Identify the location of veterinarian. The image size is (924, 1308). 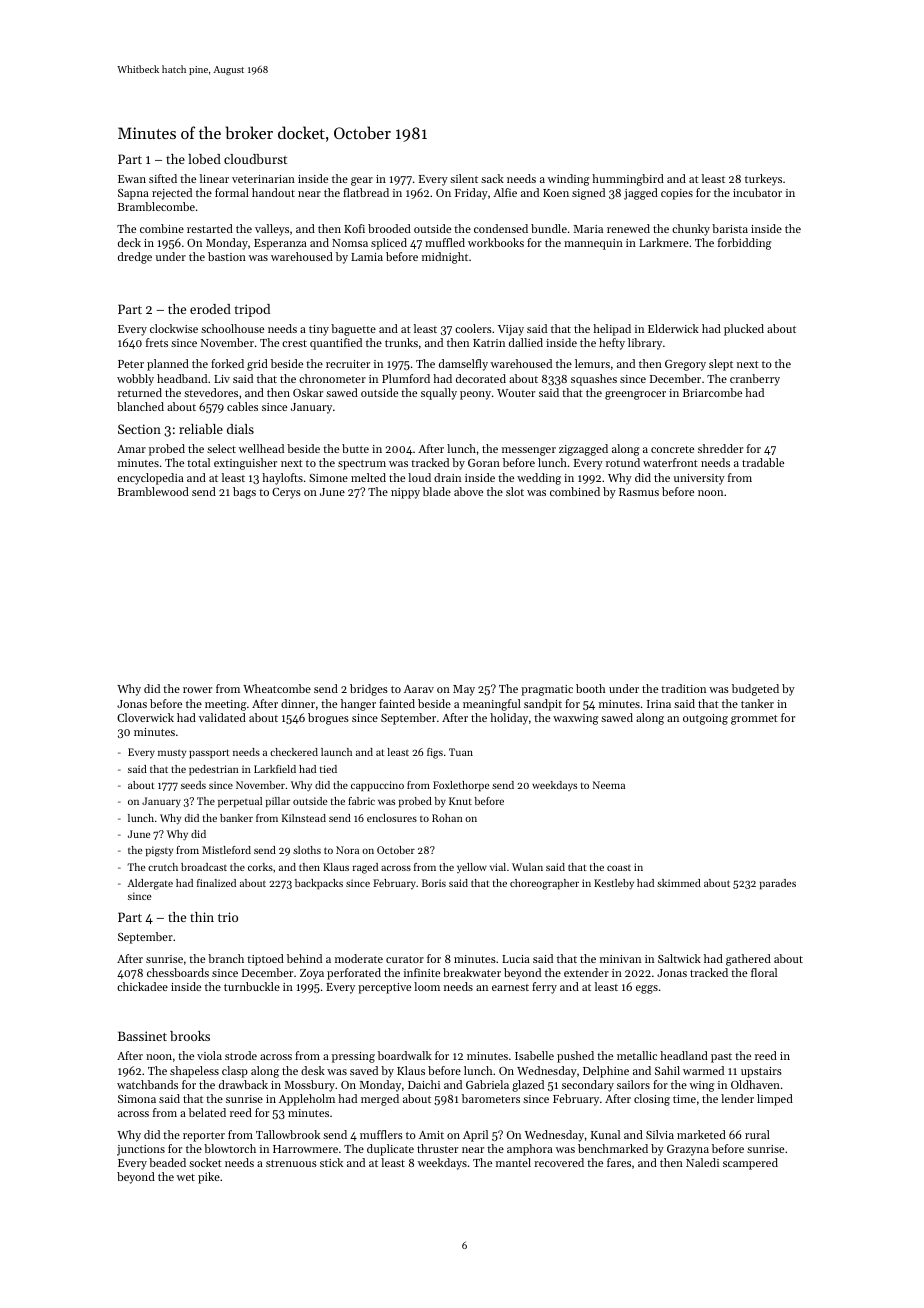
(263, 179).
